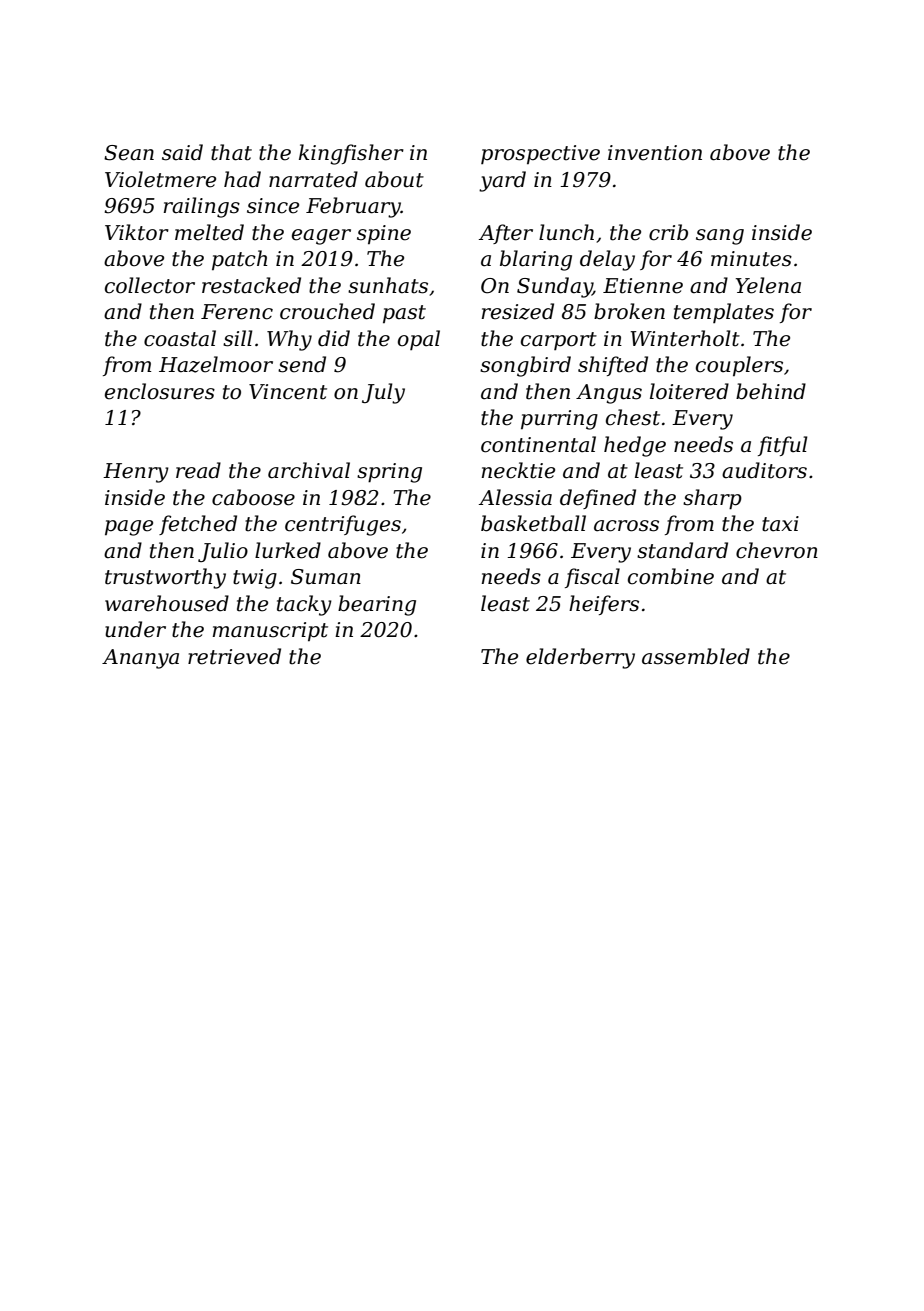 This screenshot has height=1311, width=924. Describe the element at coordinates (239, 260) in the screenshot. I see `patch` at that location.
